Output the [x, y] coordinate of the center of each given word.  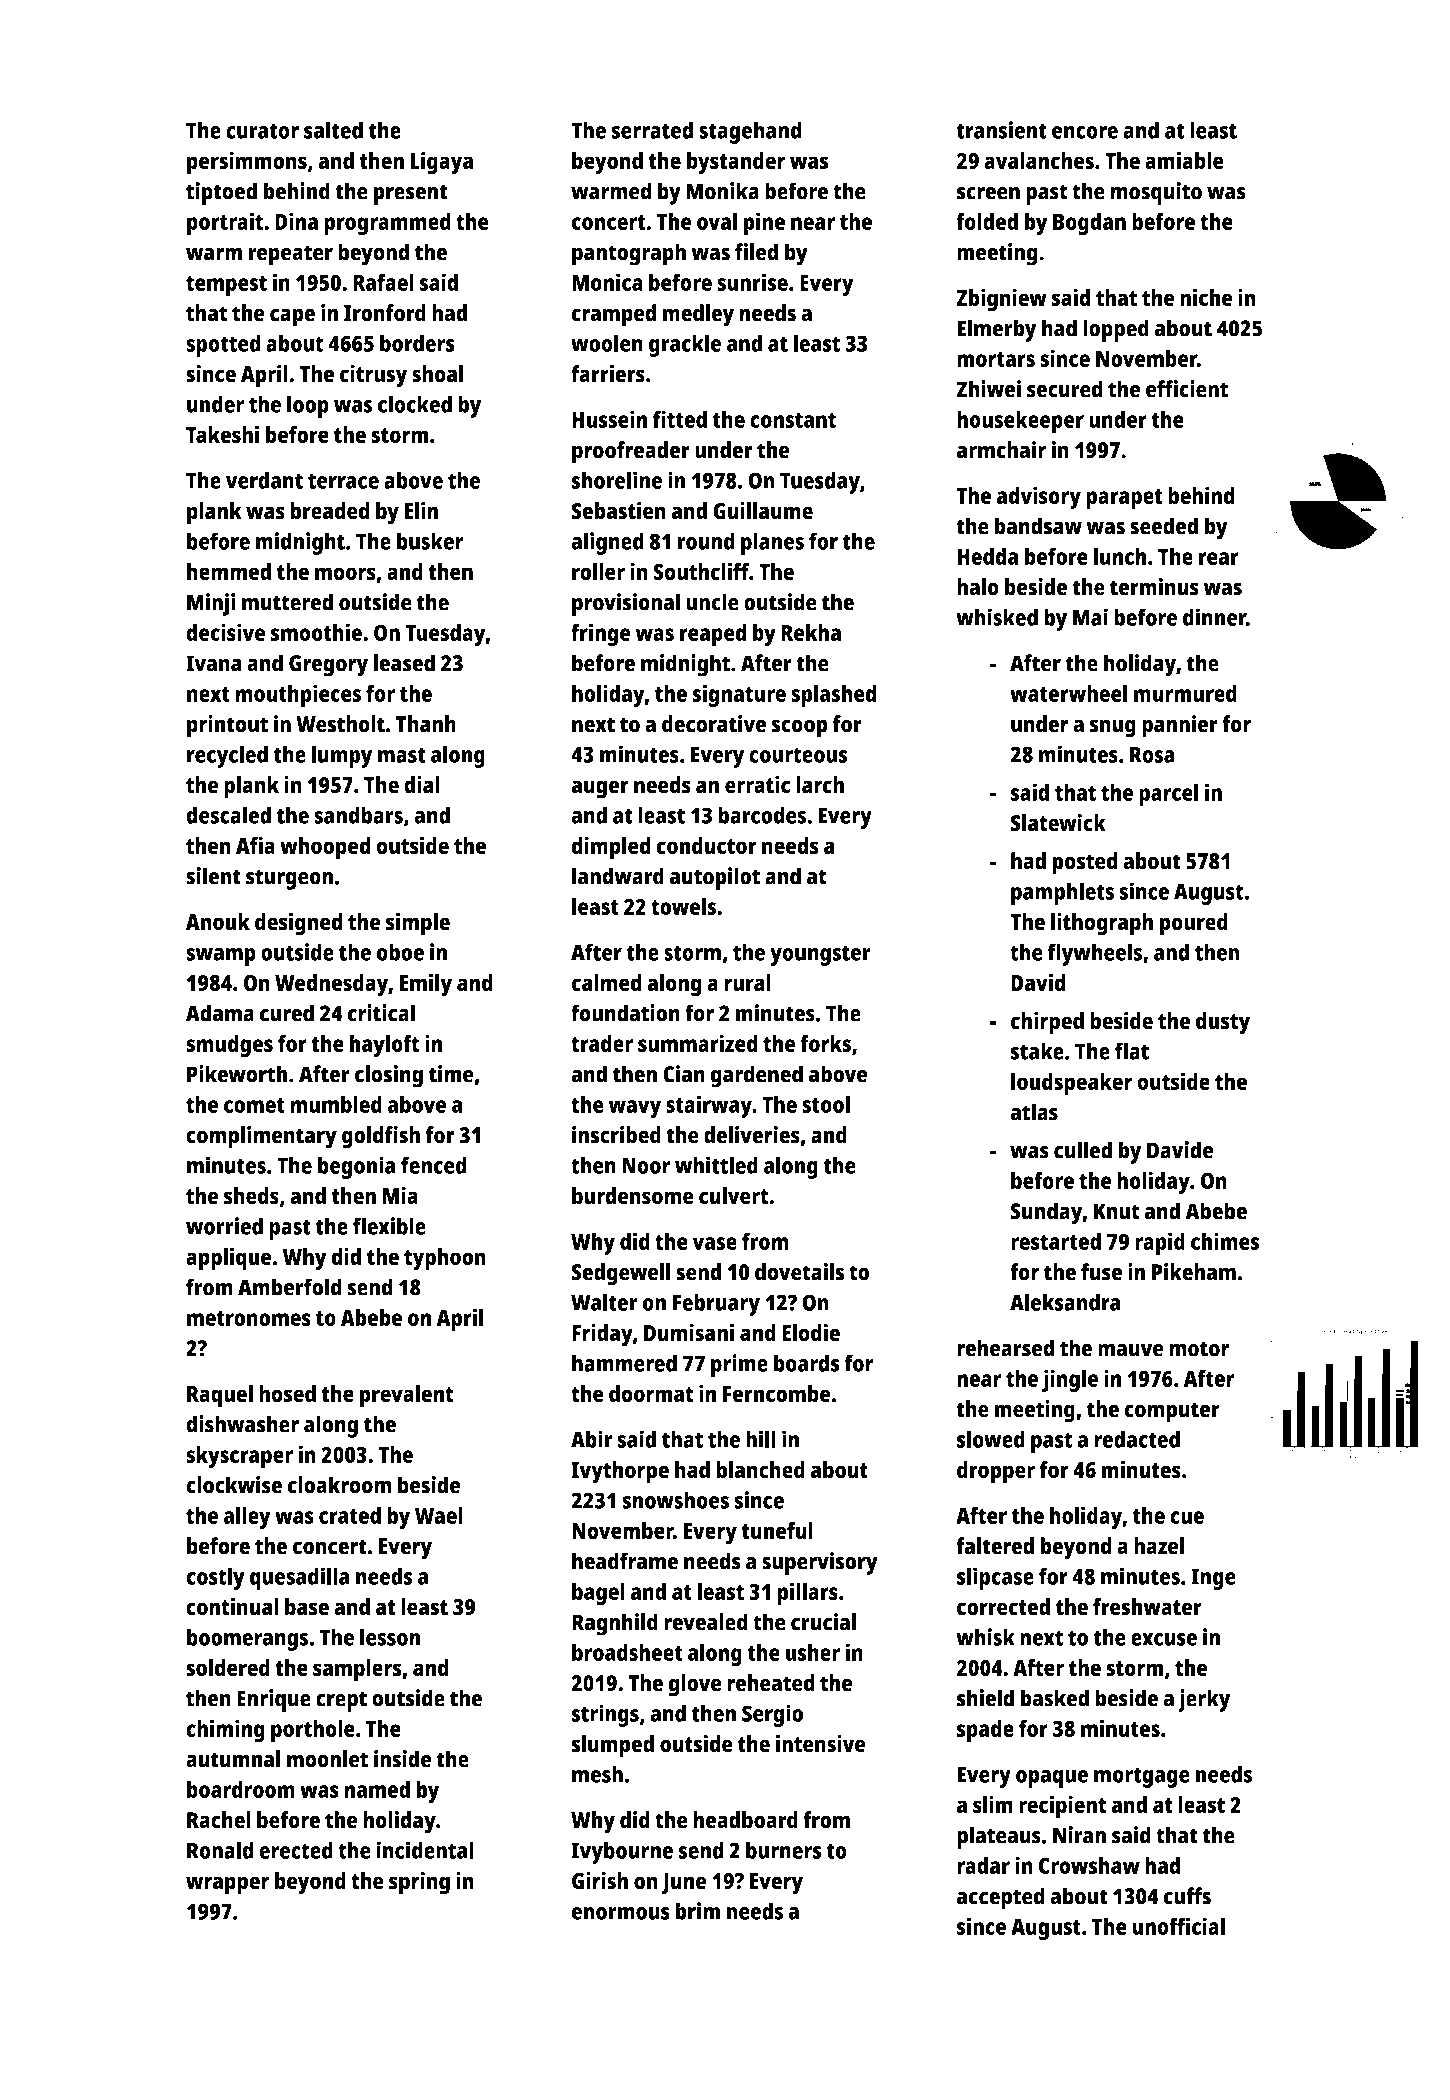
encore [1085, 132]
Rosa [1152, 754]
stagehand [750, 132]
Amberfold [290, 1287]
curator [262, 131]
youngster [820, 955]
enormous [621, 1913]
